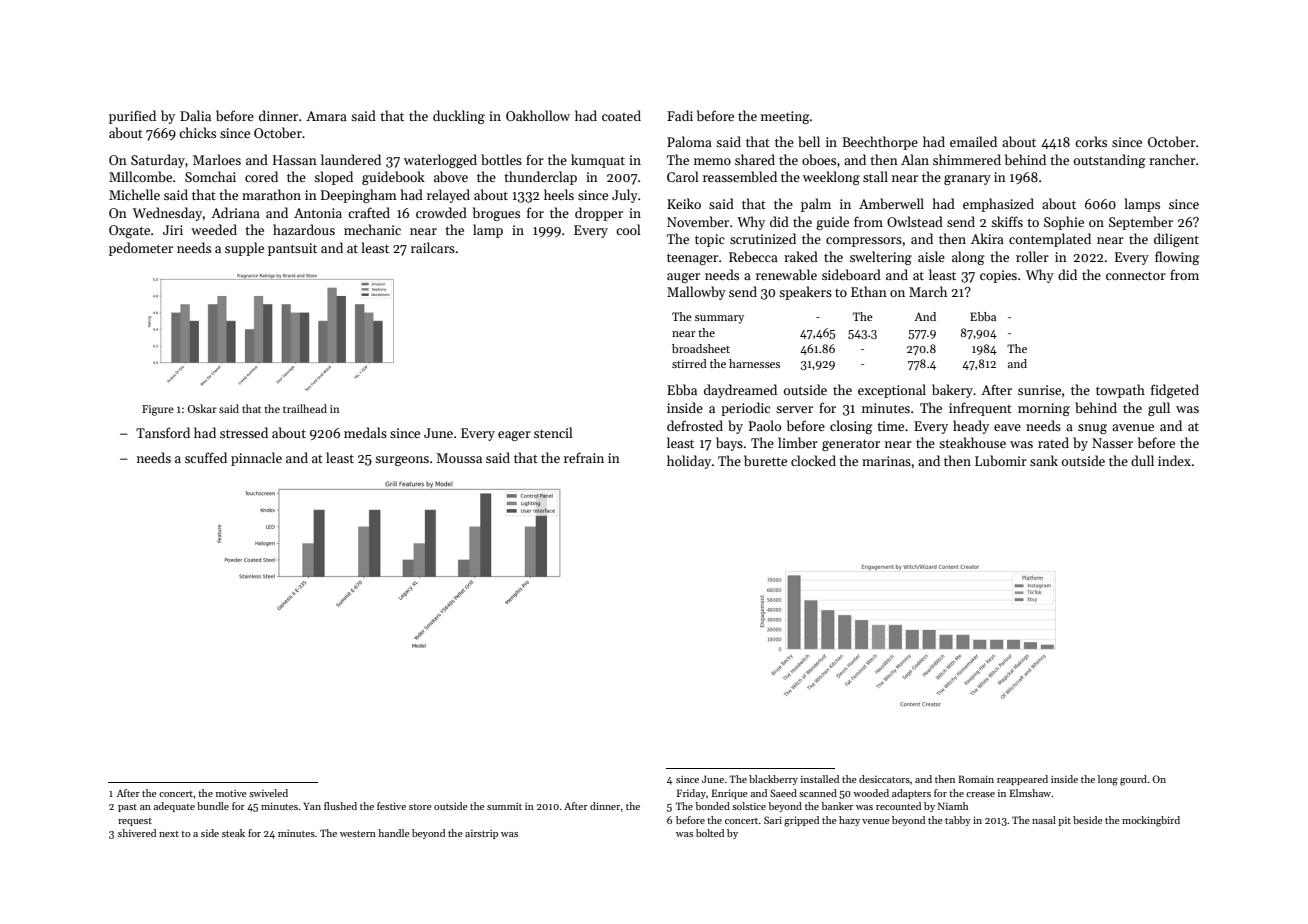 This page has height=924, width=1308. I want to click on renewable, so click(786, 274).
